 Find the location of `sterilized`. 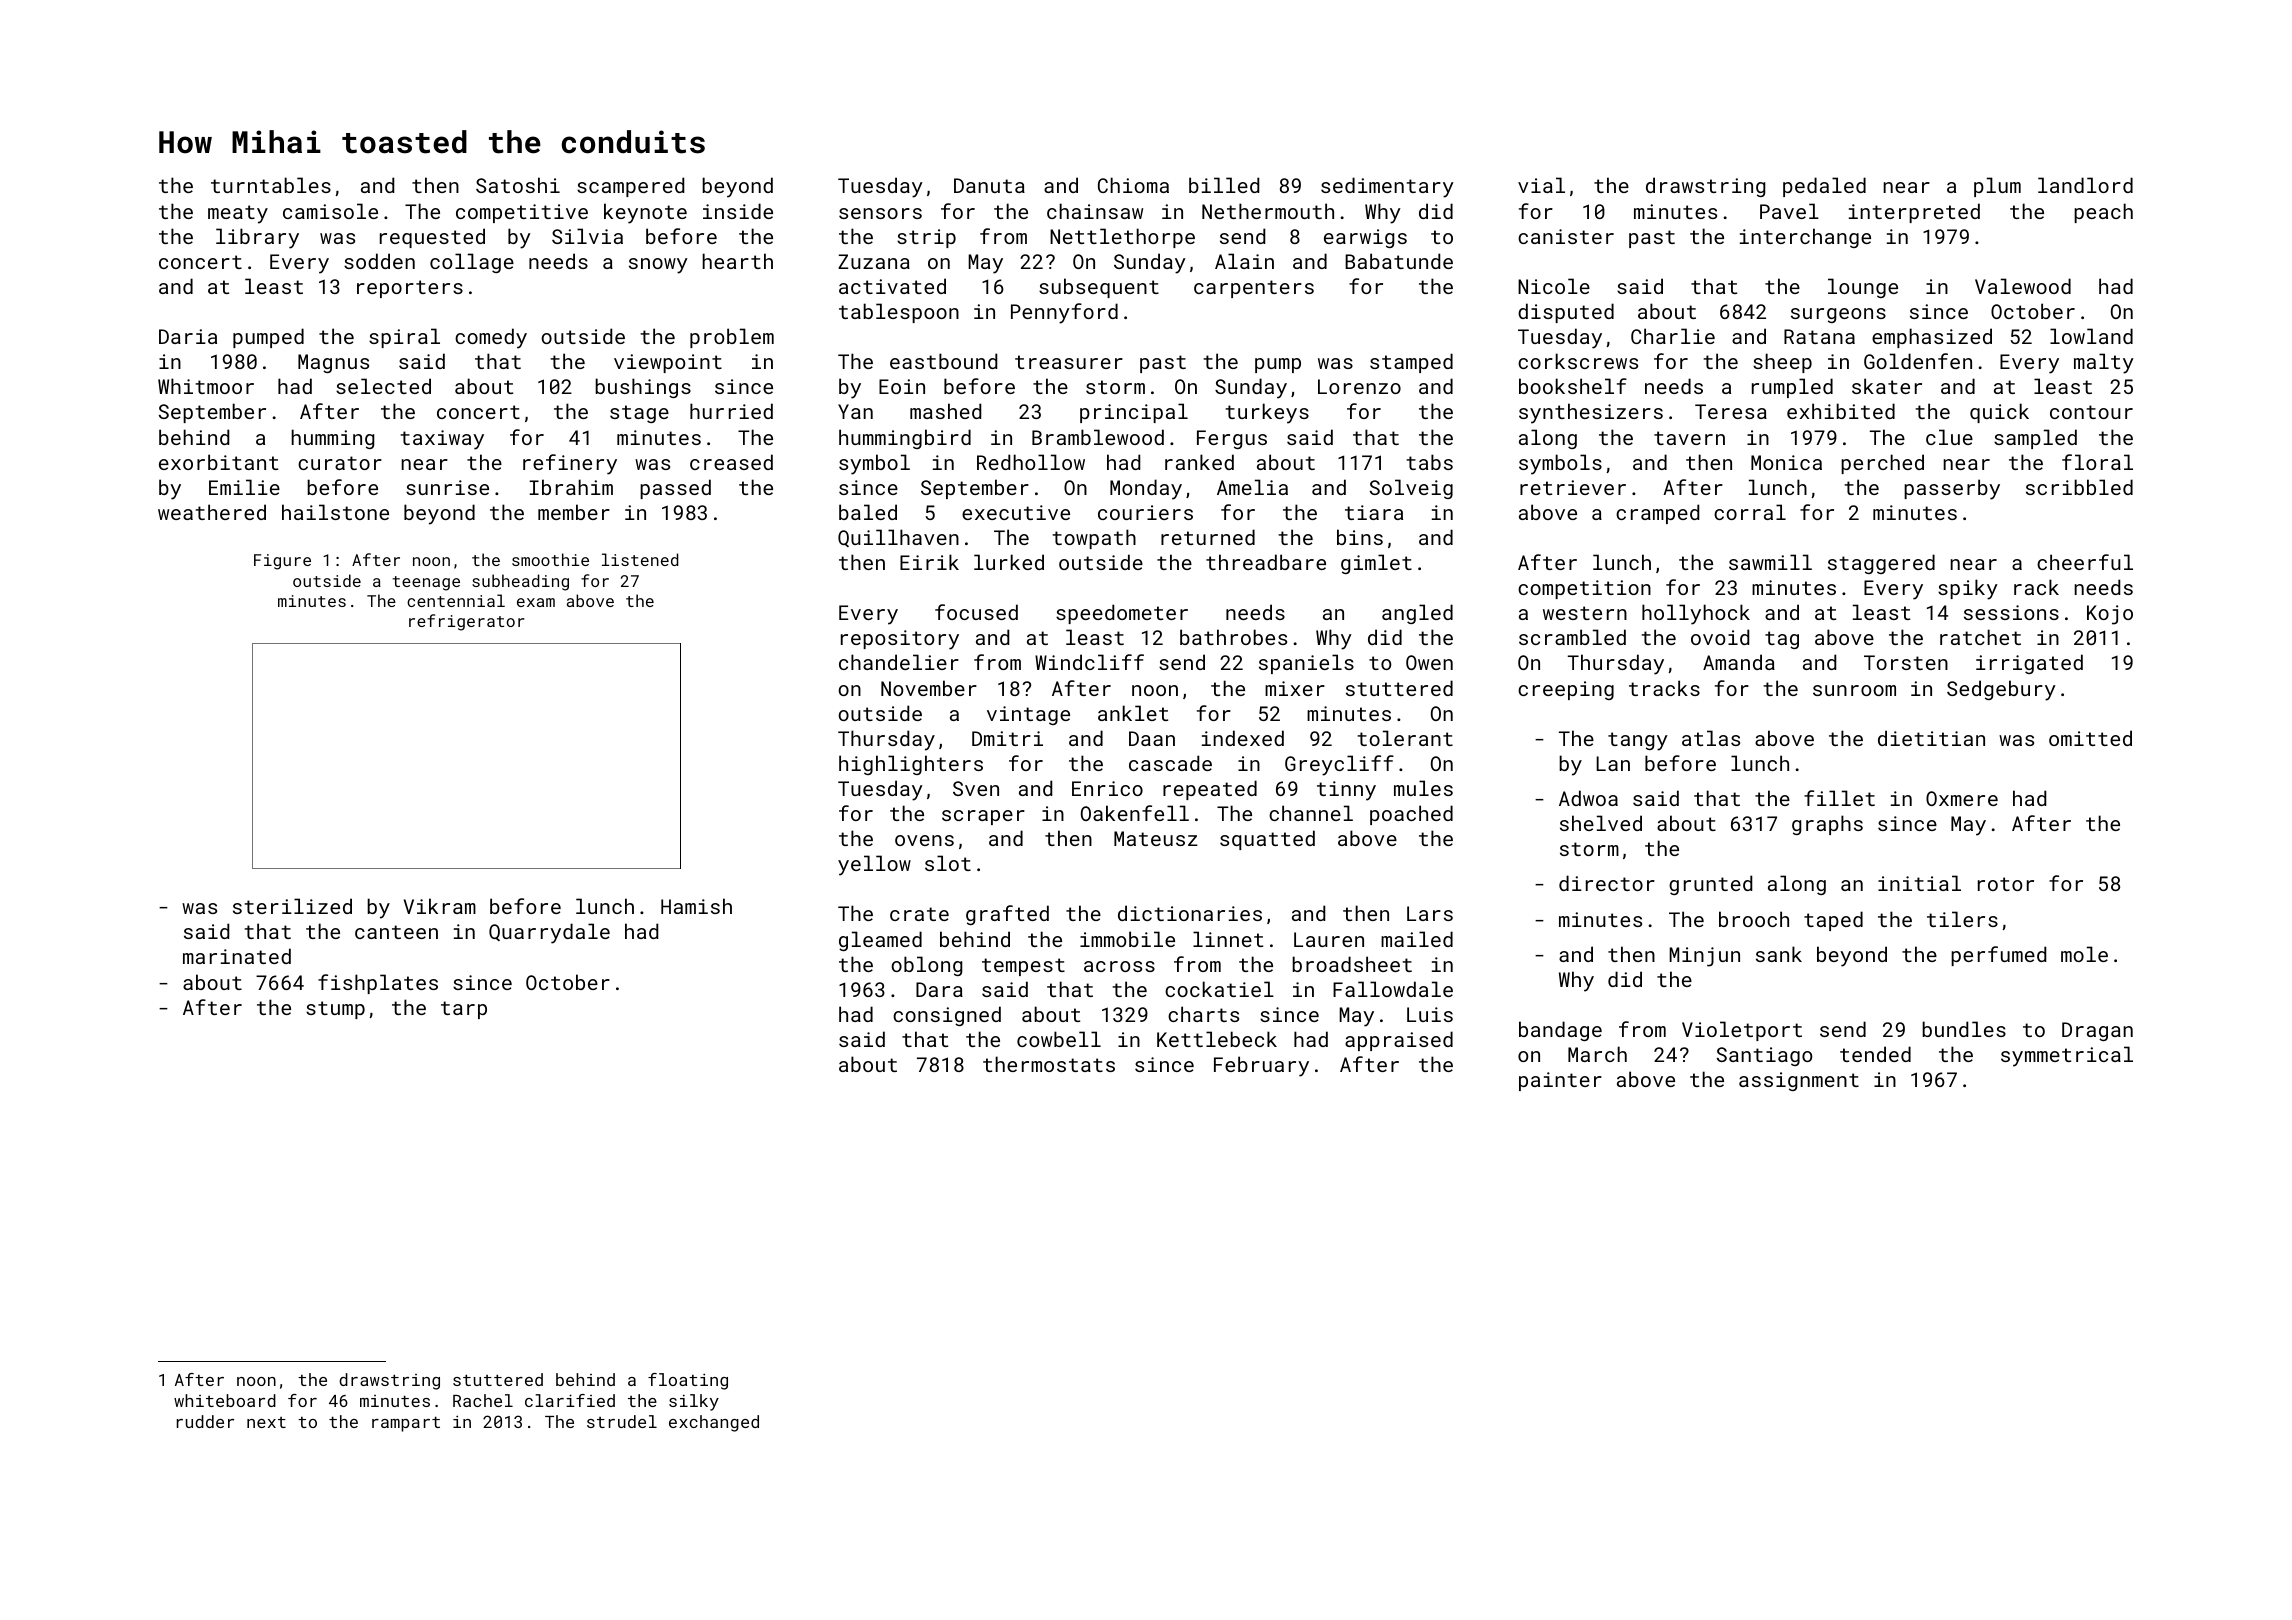

sterilized is located at coordinates (292, 906).
